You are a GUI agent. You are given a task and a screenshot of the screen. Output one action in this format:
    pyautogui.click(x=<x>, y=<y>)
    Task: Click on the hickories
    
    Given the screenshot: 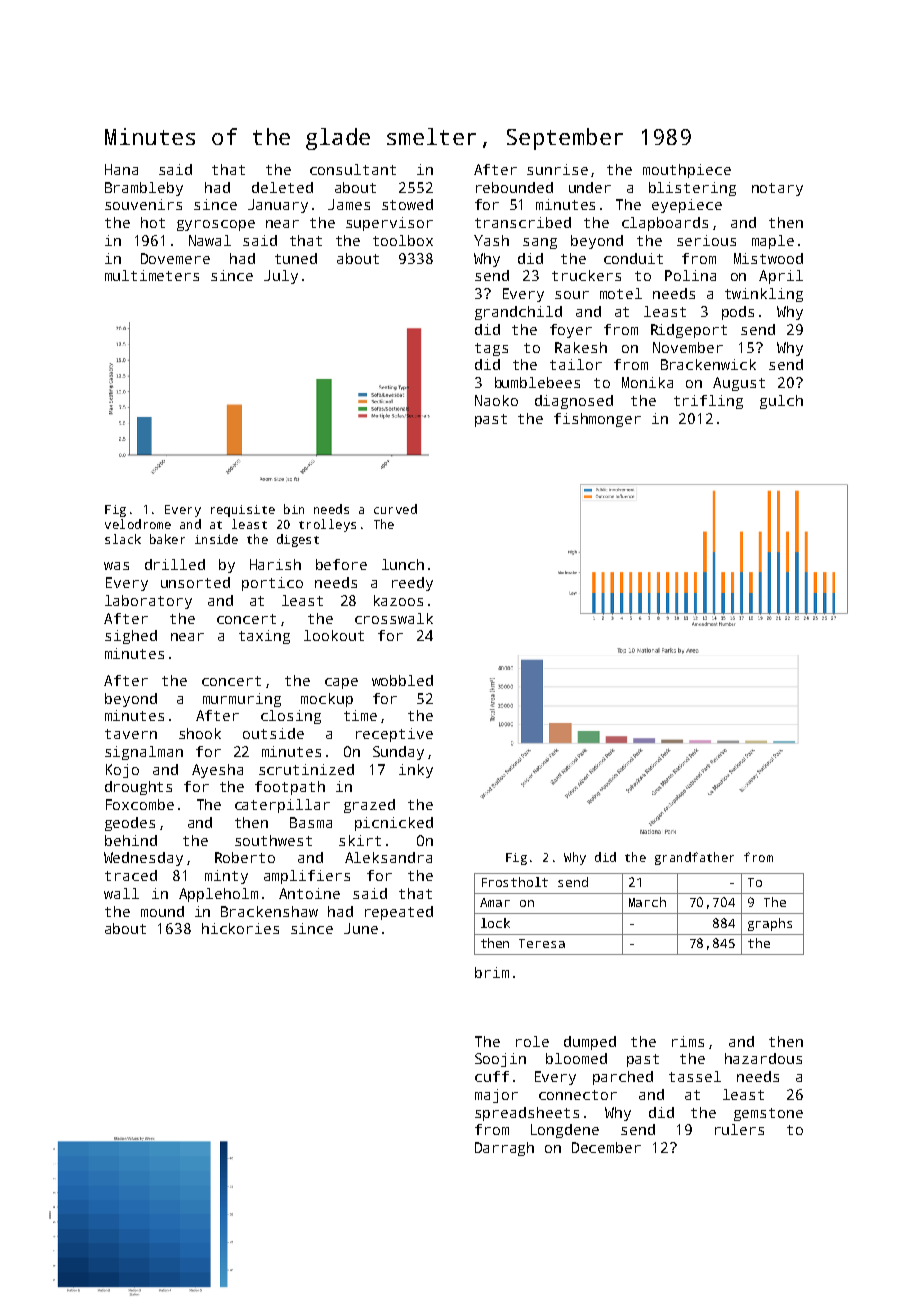 What is the action you would take?
    pyautogui.click(x=240, y=928)
